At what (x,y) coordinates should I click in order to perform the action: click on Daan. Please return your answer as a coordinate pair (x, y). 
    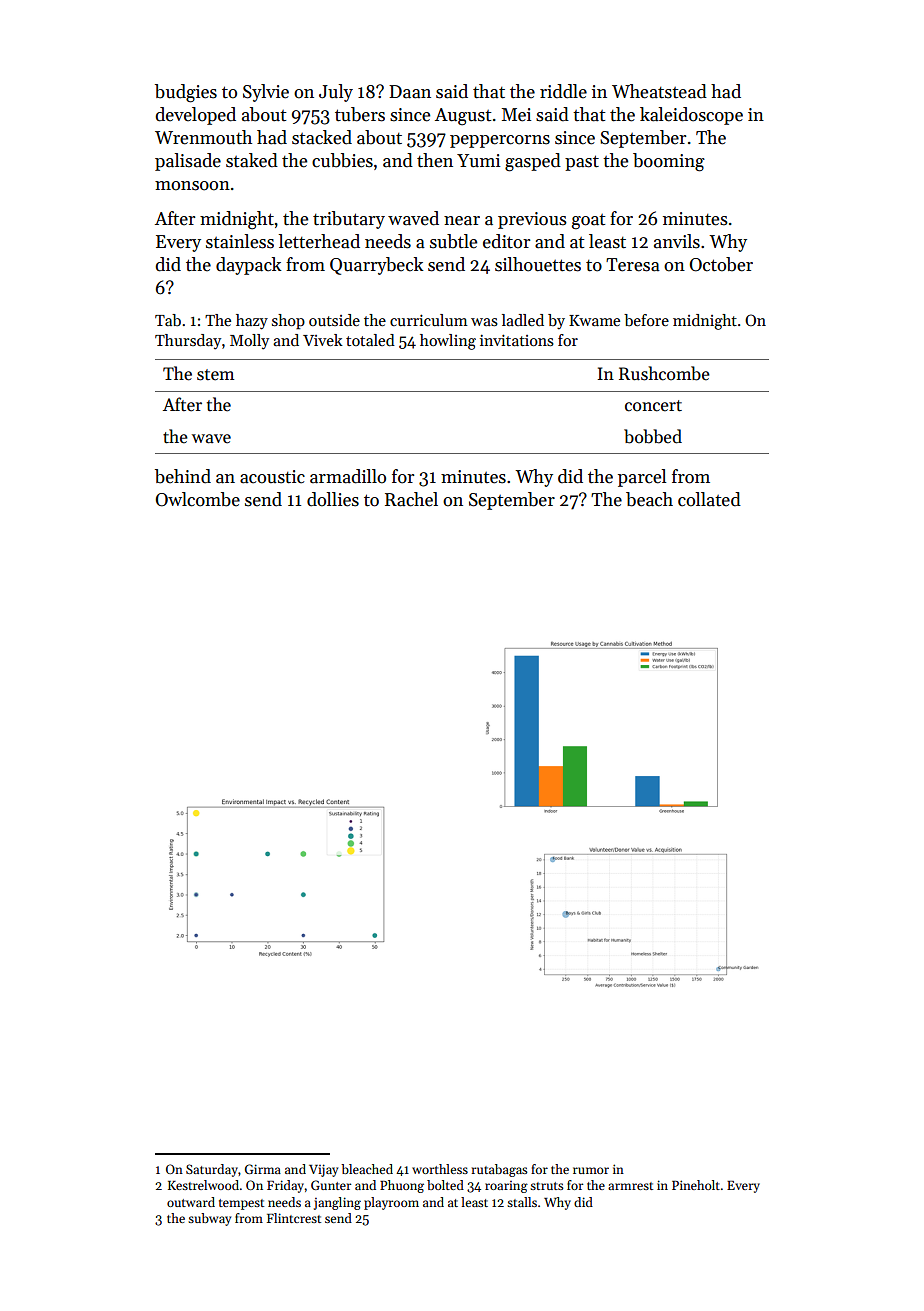
    Looking at the image, I should click on (410, 92).
